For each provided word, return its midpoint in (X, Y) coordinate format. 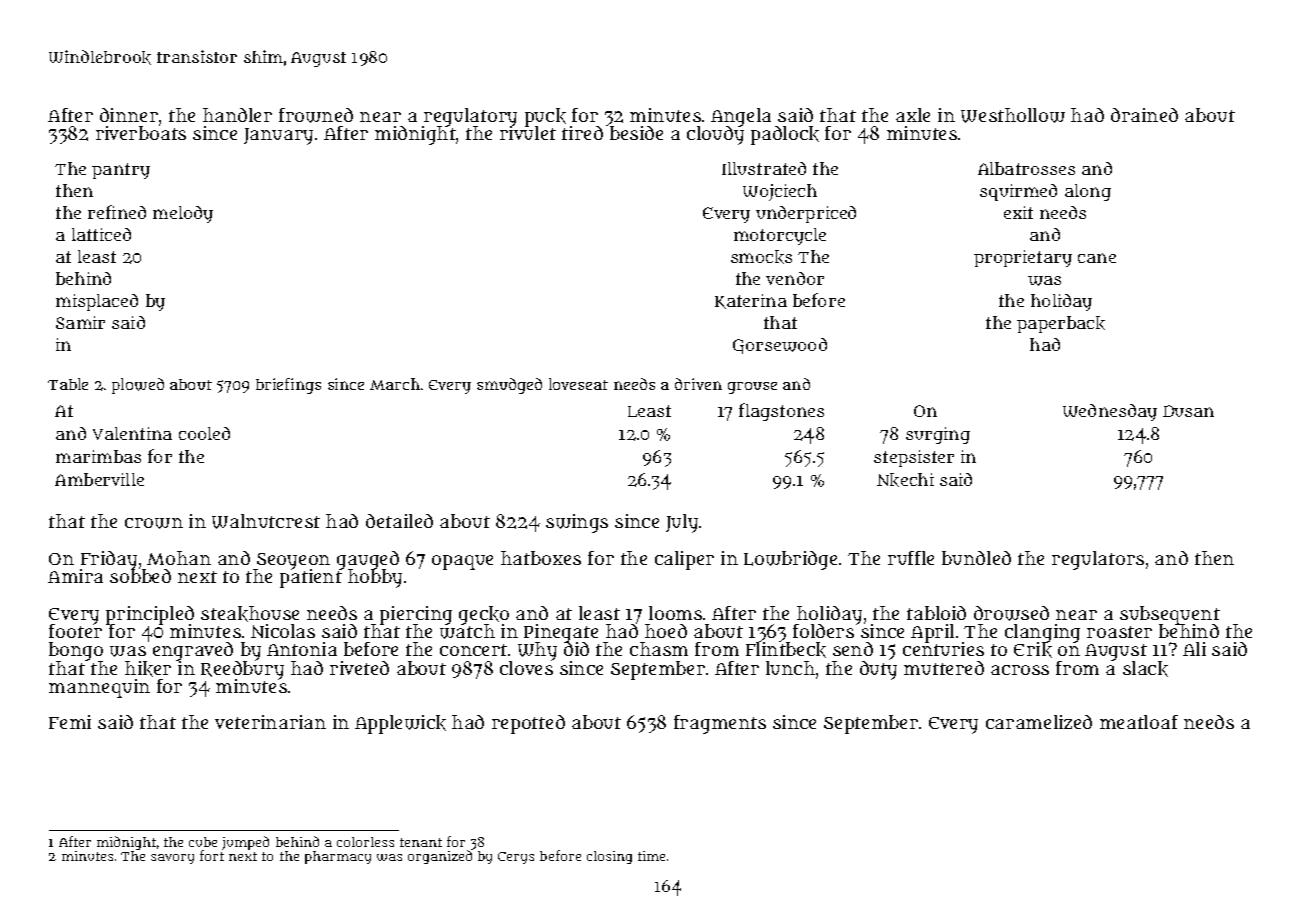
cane (1097, 258)
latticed (101, 234)
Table (68, 384)
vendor (795, 278)
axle (913, 115)
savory (172, 859)
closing (609, 857)
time (651, 856)
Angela (741, 117)
